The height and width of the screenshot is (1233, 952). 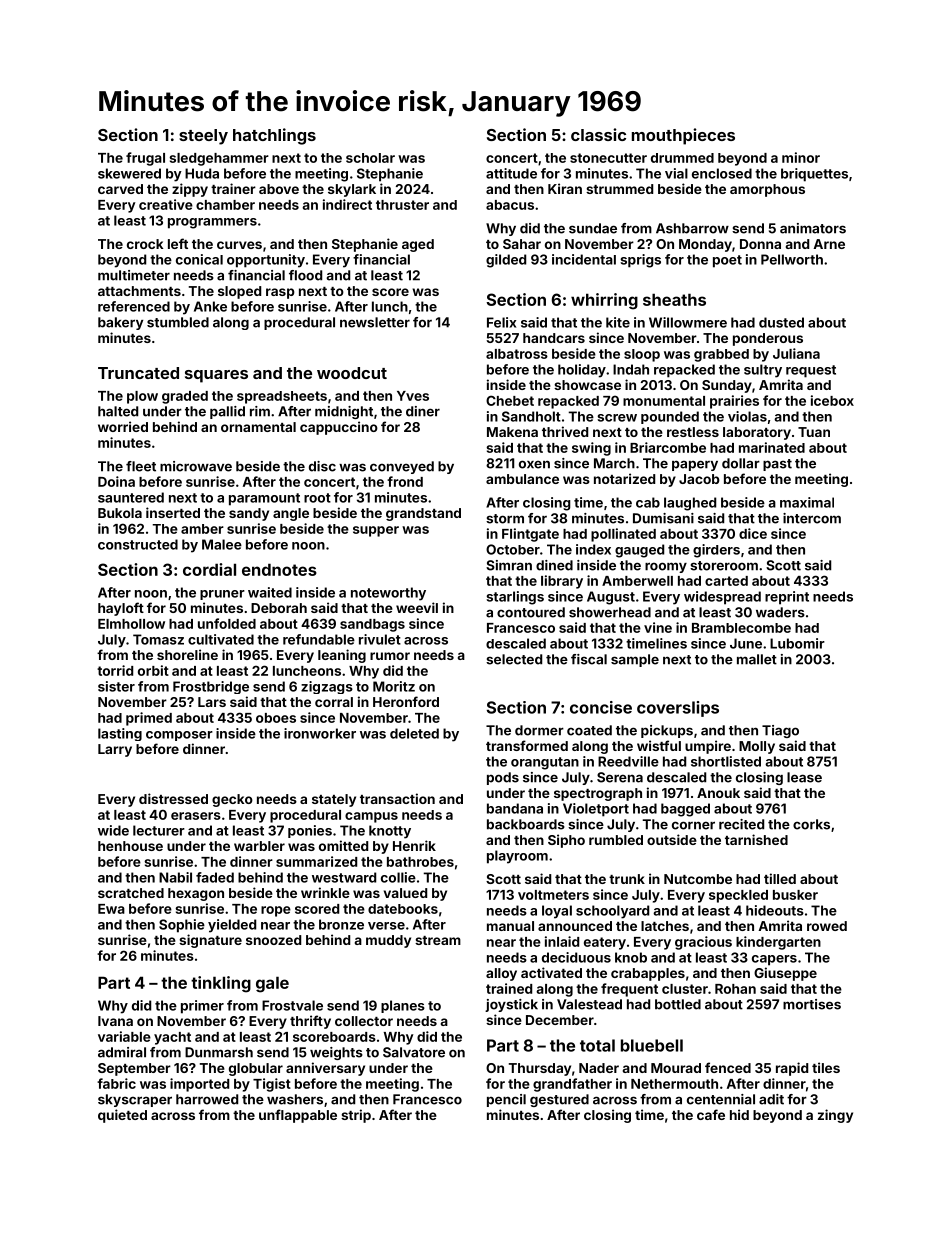 I want to click on selected, so click(x=514, y=659).
